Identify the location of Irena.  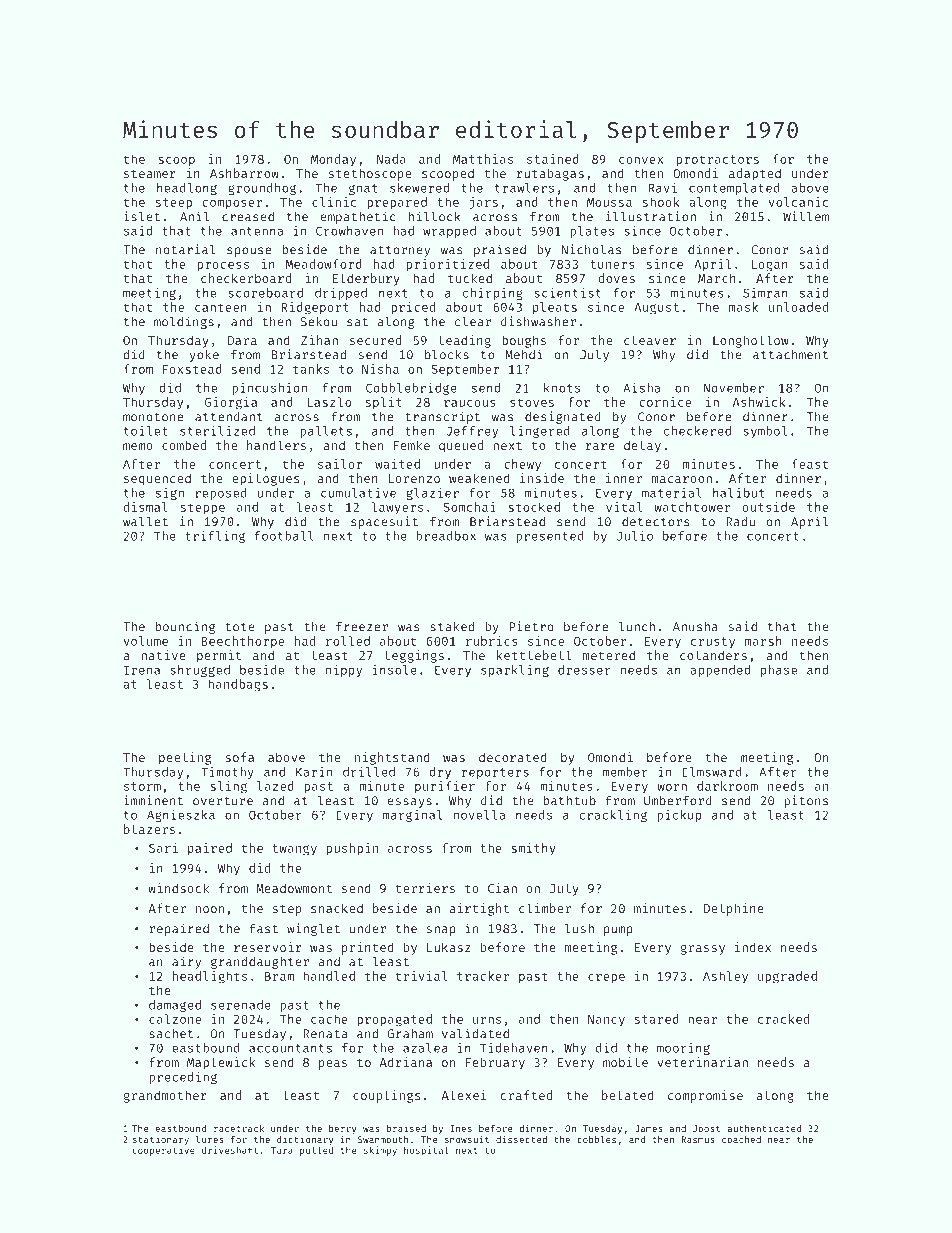
(142, 670).
